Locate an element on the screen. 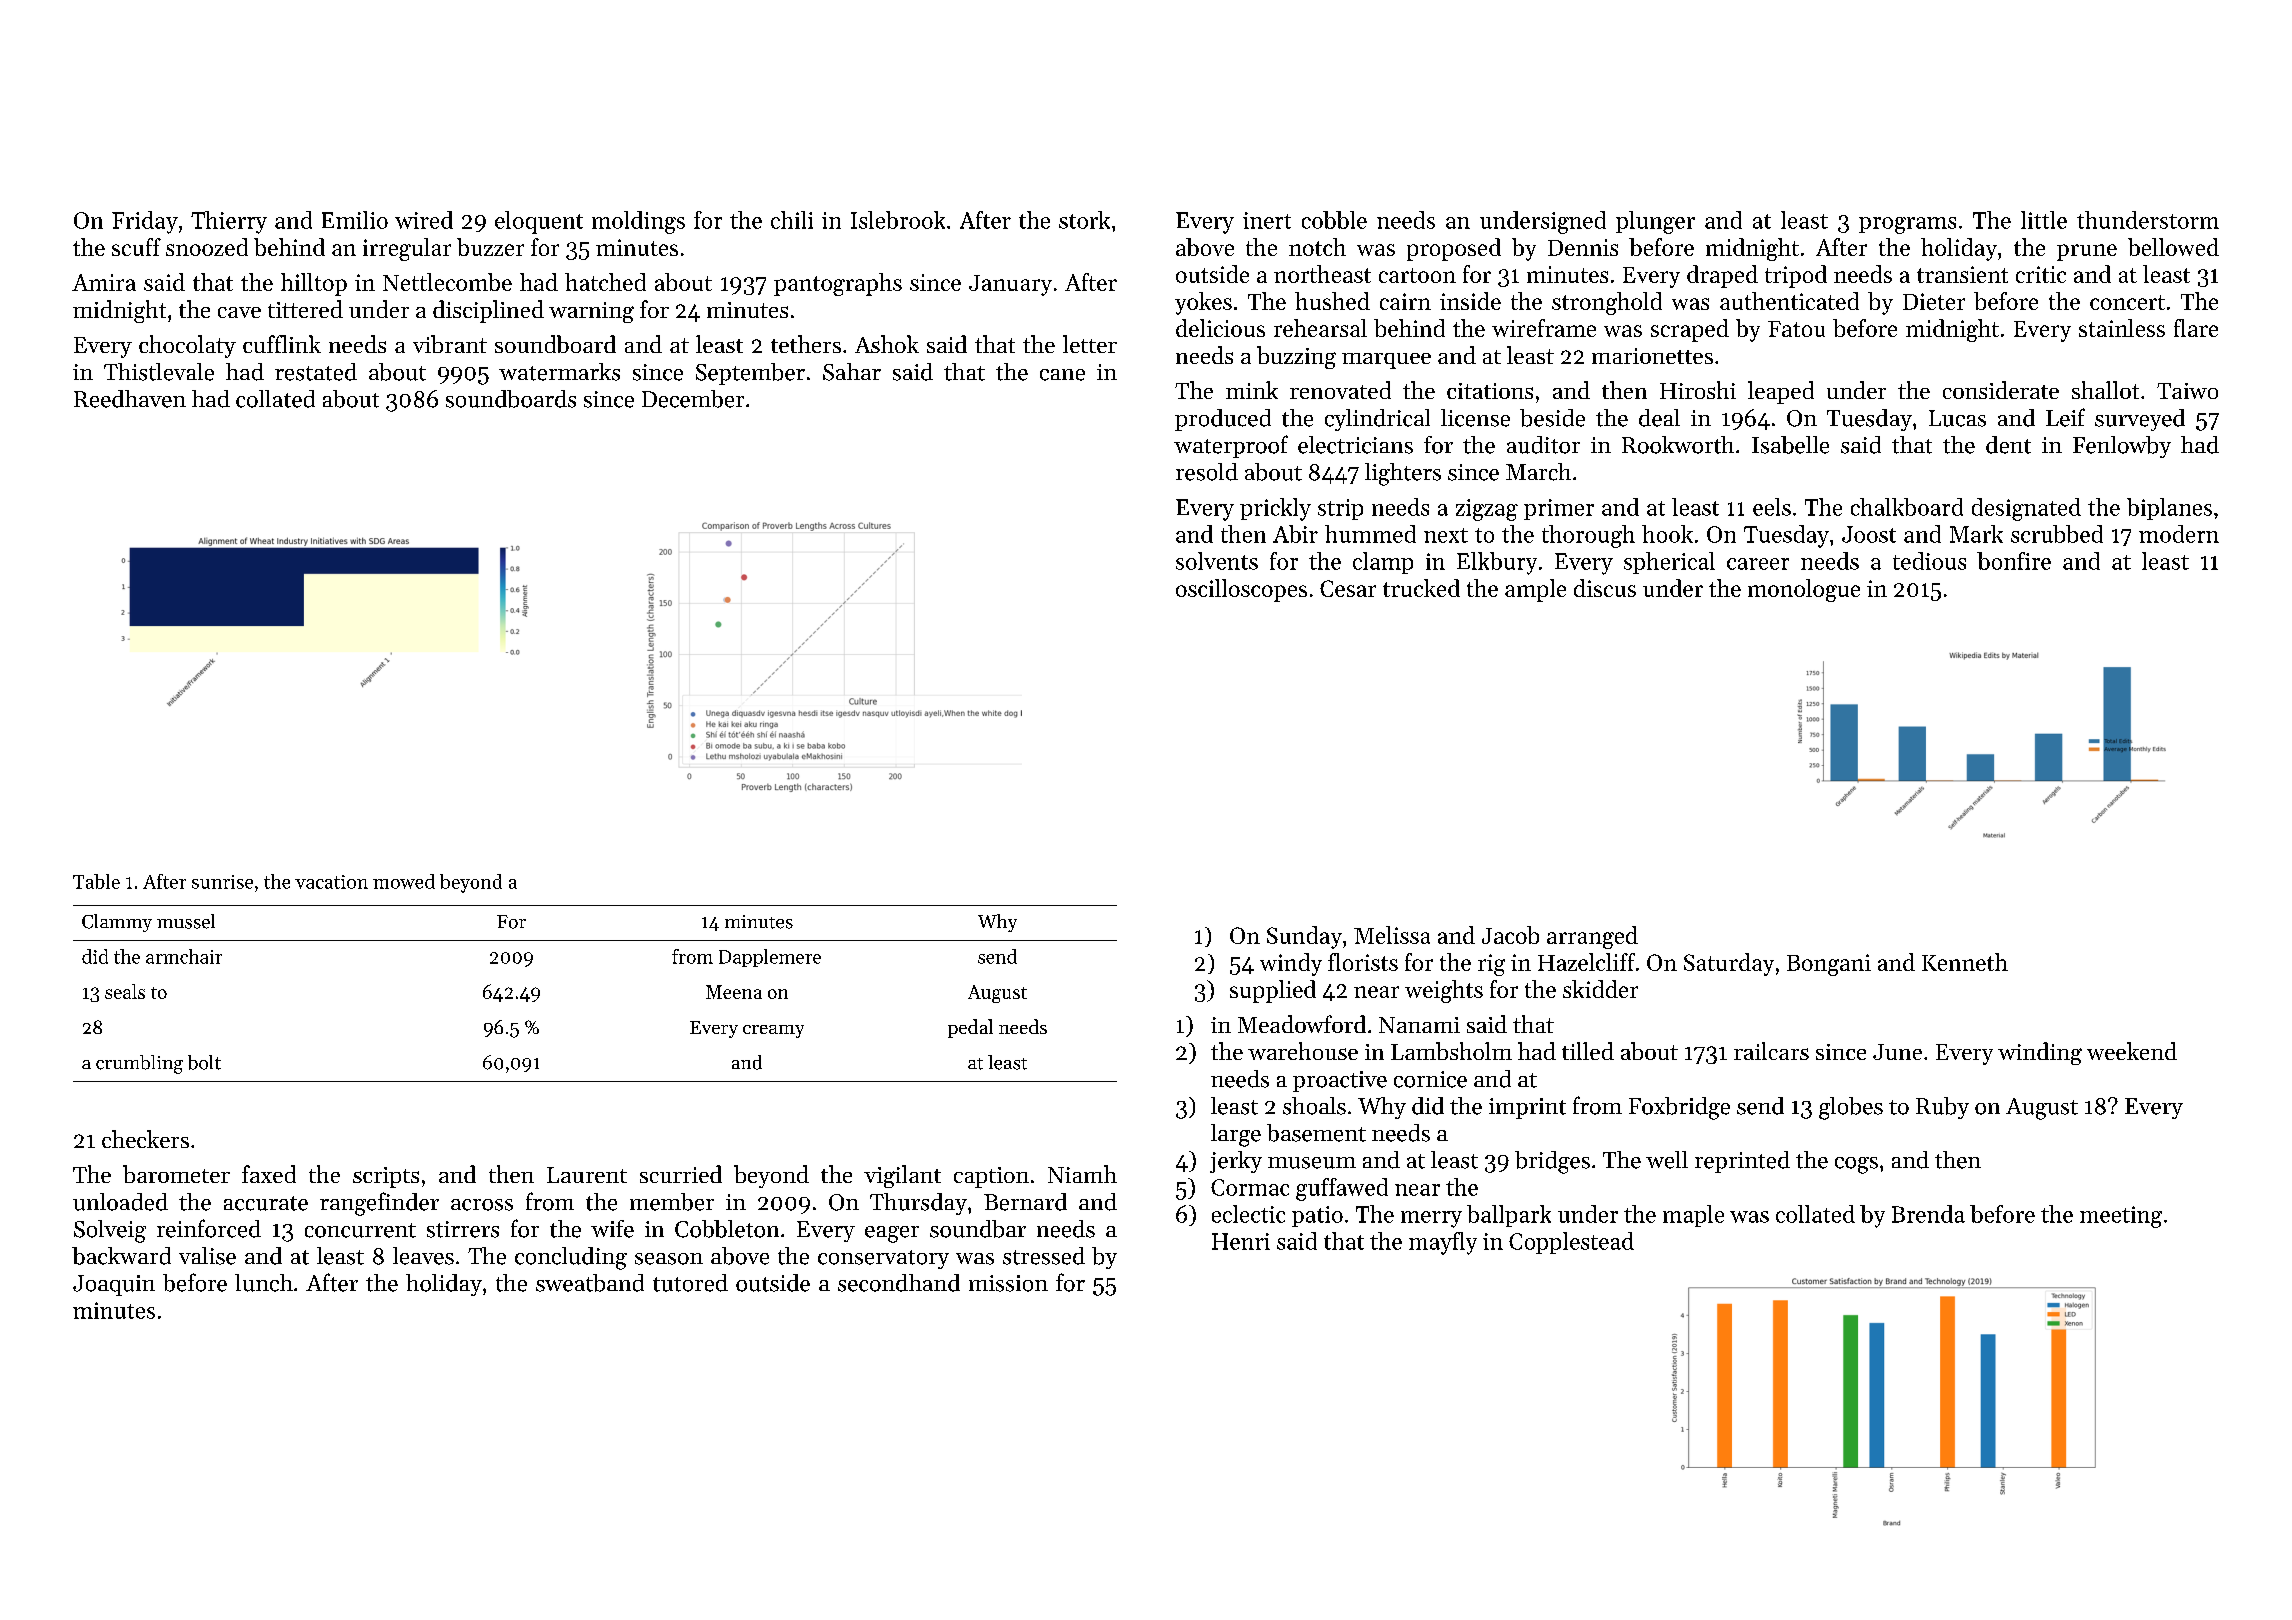 The height and width of the screenshot is (1620, 2292). Joaquin is located at coordinates (114, 1285).
